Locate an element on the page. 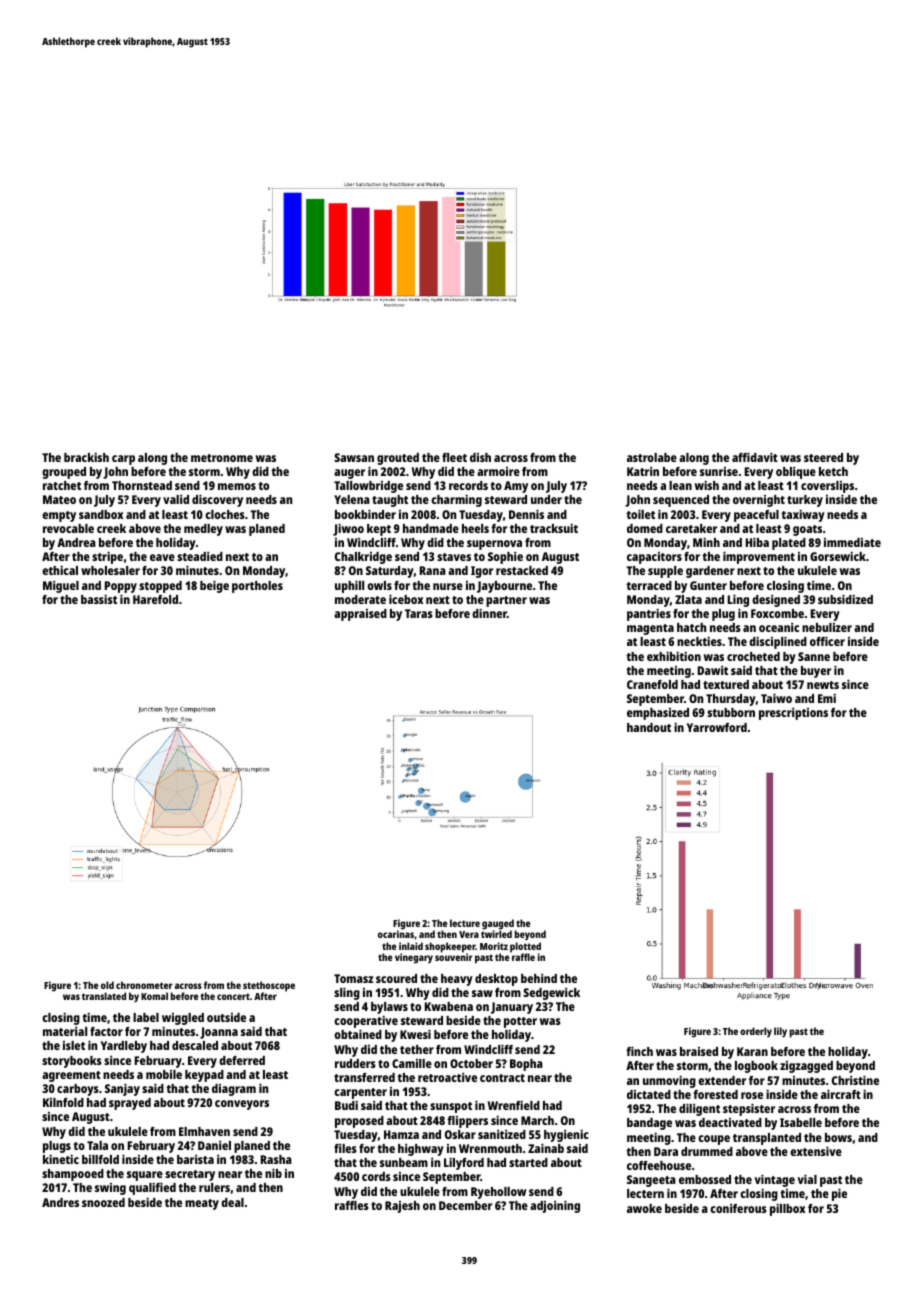 Image resolution: width=924 pixels, height=1308 pixels. ocarinas is located at coordinates (396, 934).
